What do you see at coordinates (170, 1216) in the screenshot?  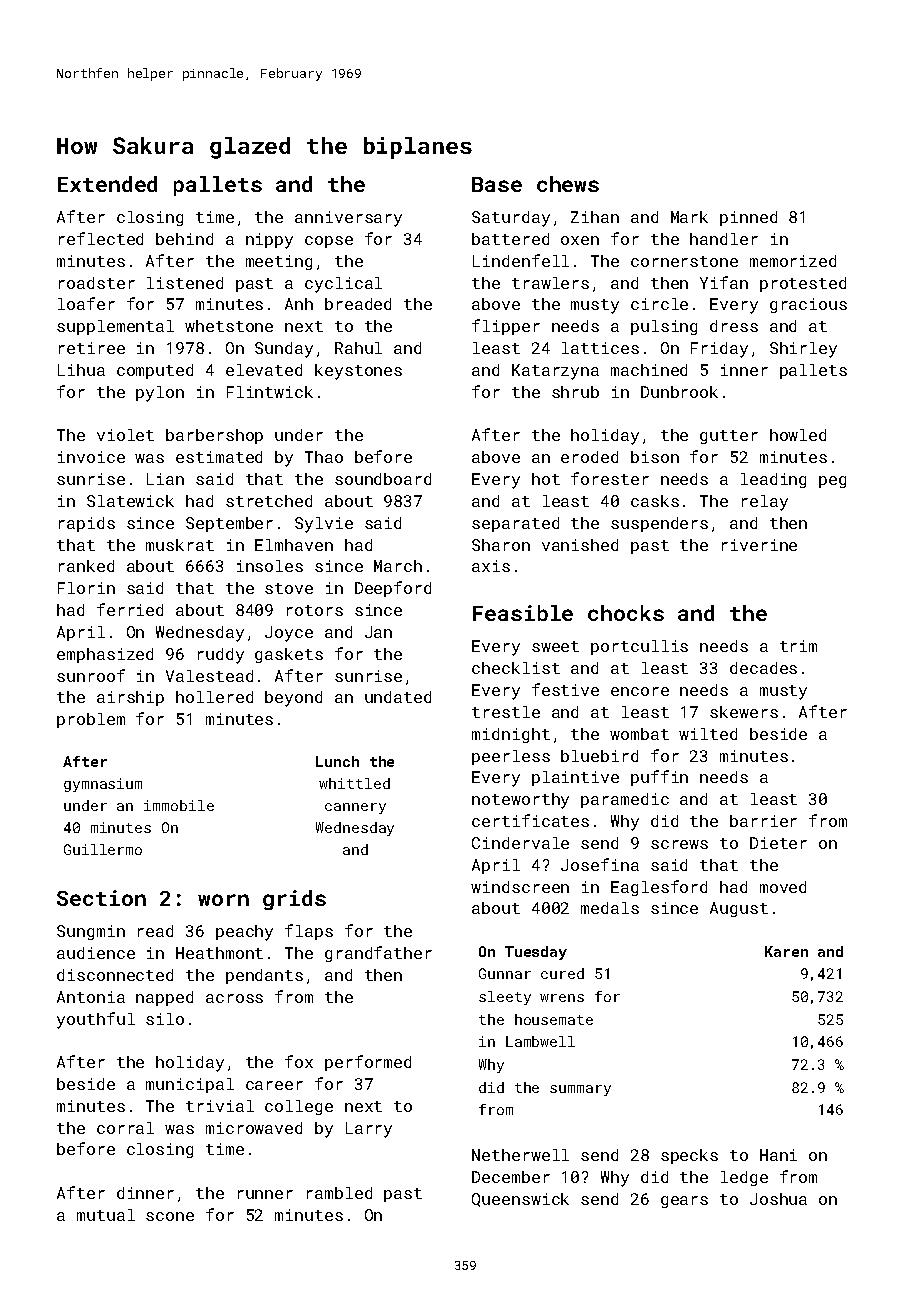 I see `scone` at bounding box center [170, 1216].
